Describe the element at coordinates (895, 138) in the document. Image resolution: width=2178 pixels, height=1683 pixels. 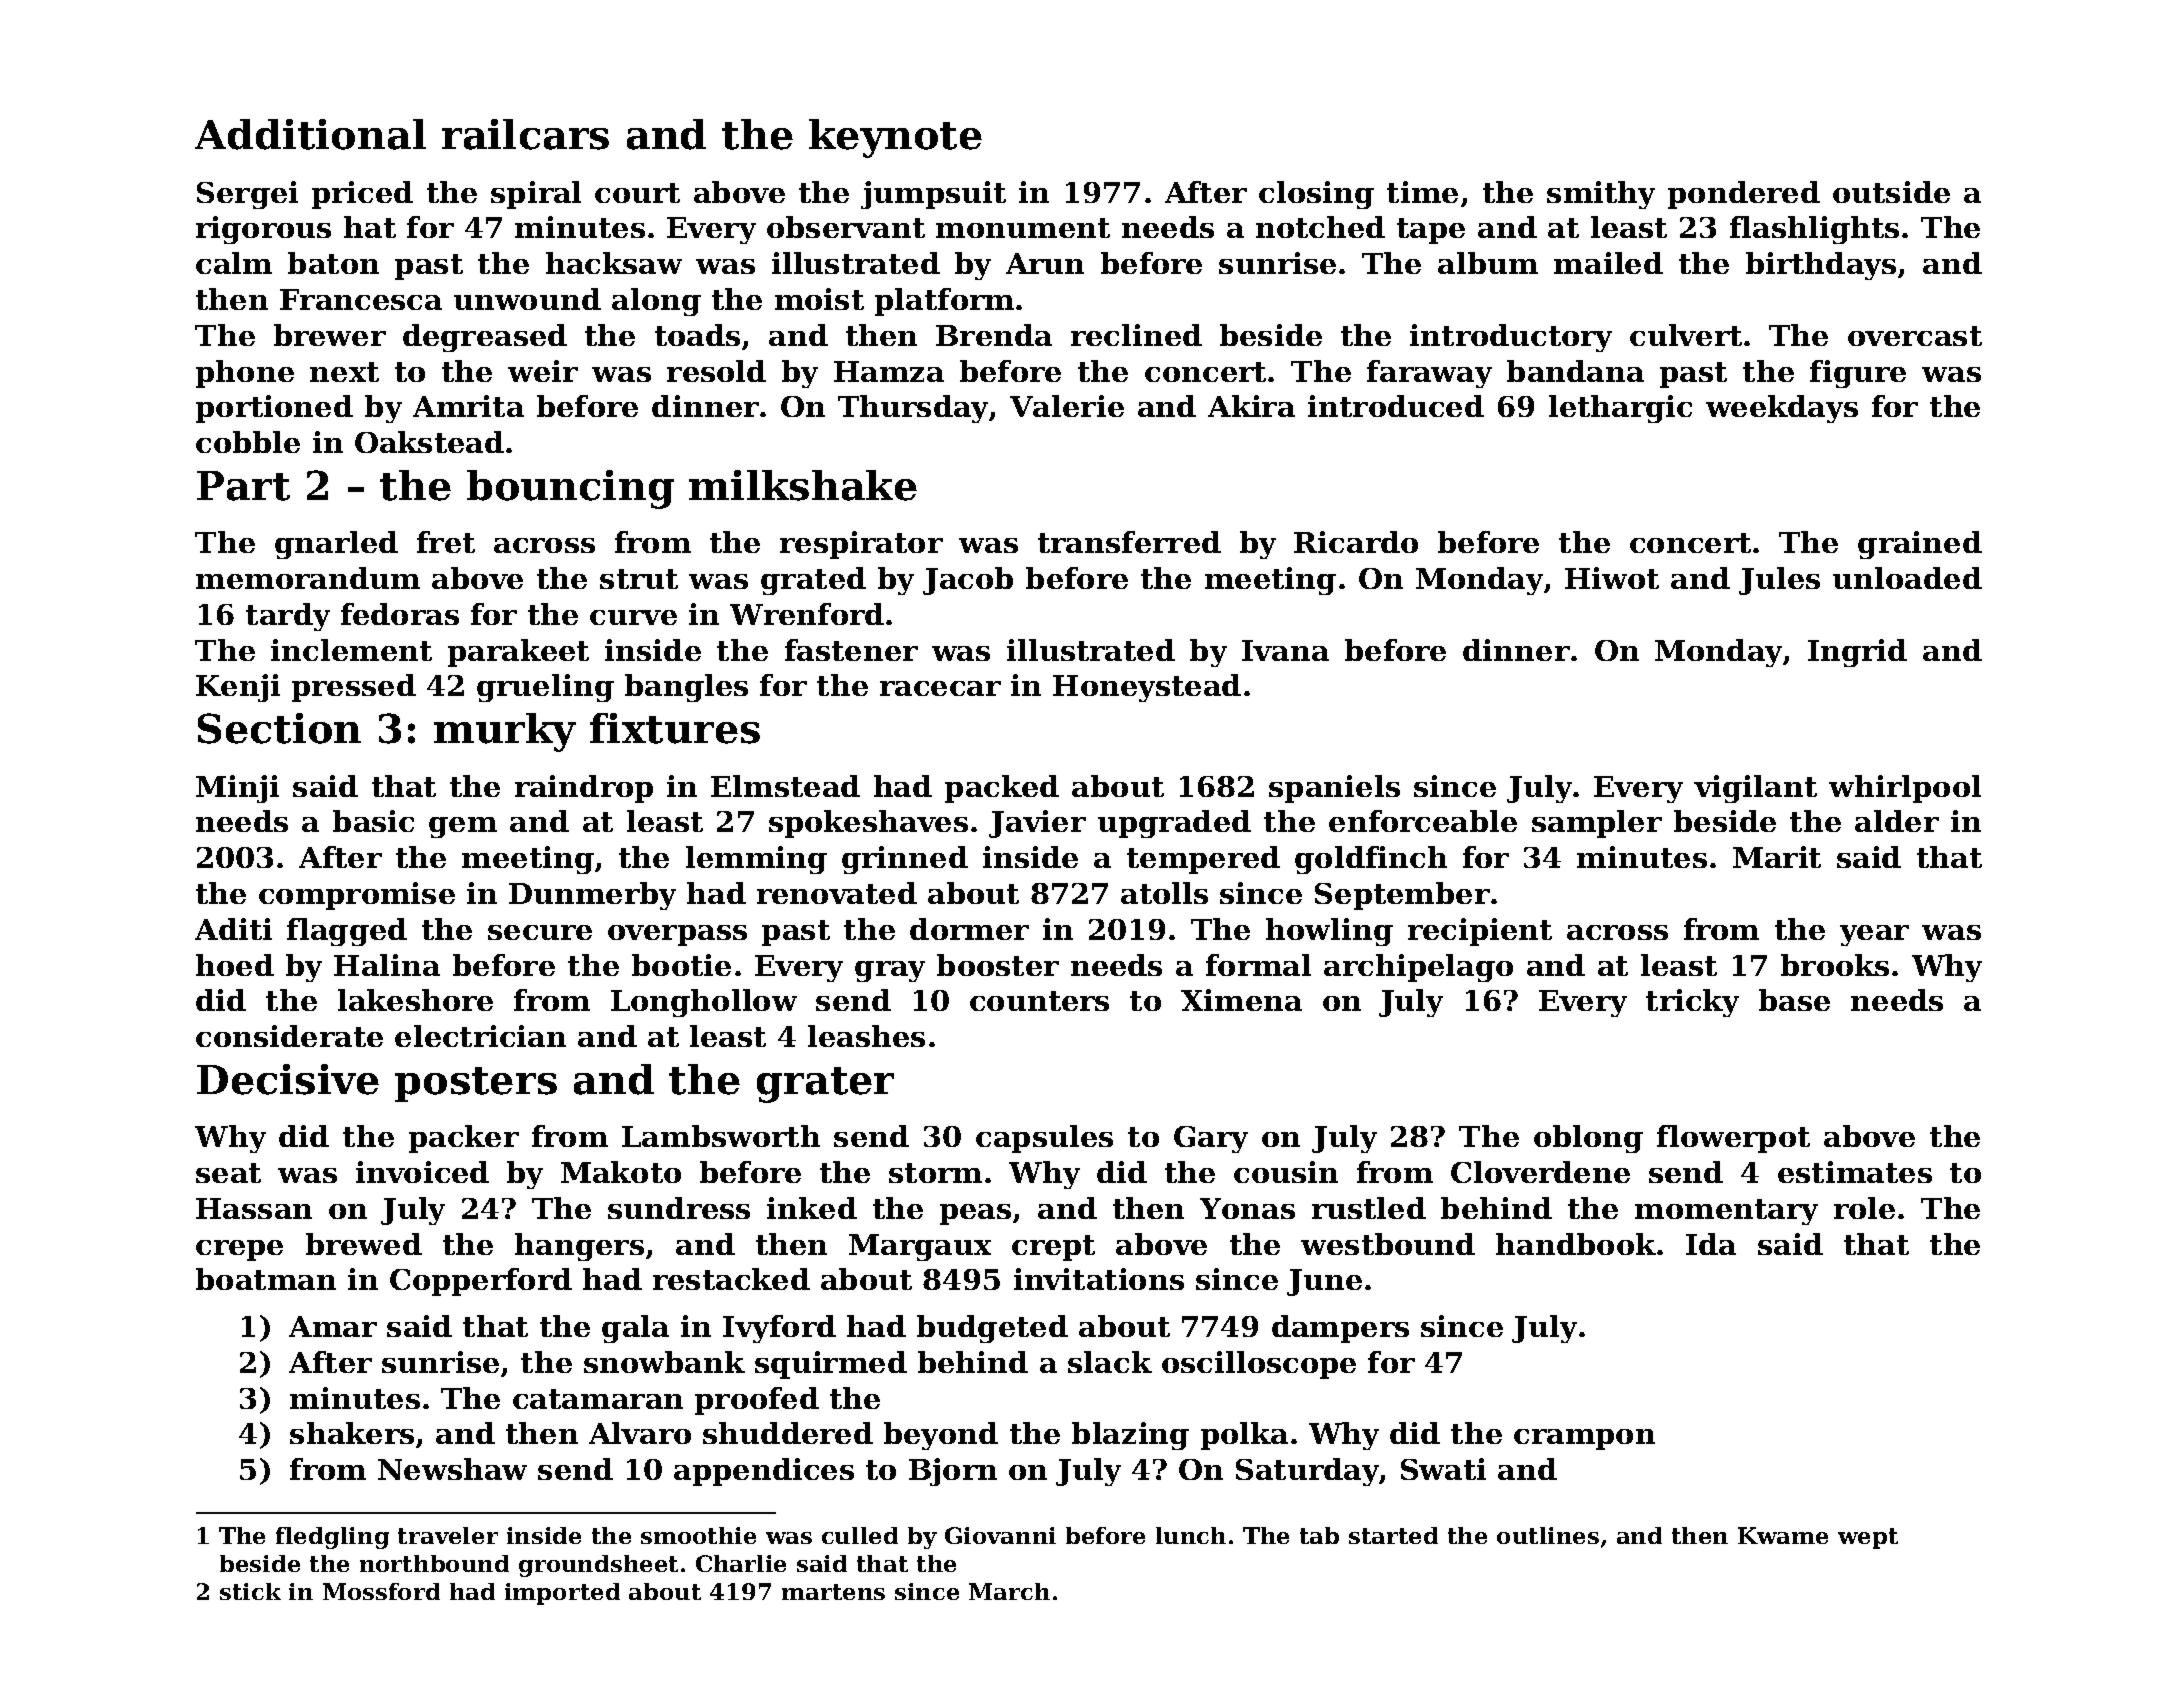
I see `keynote` at that location.
